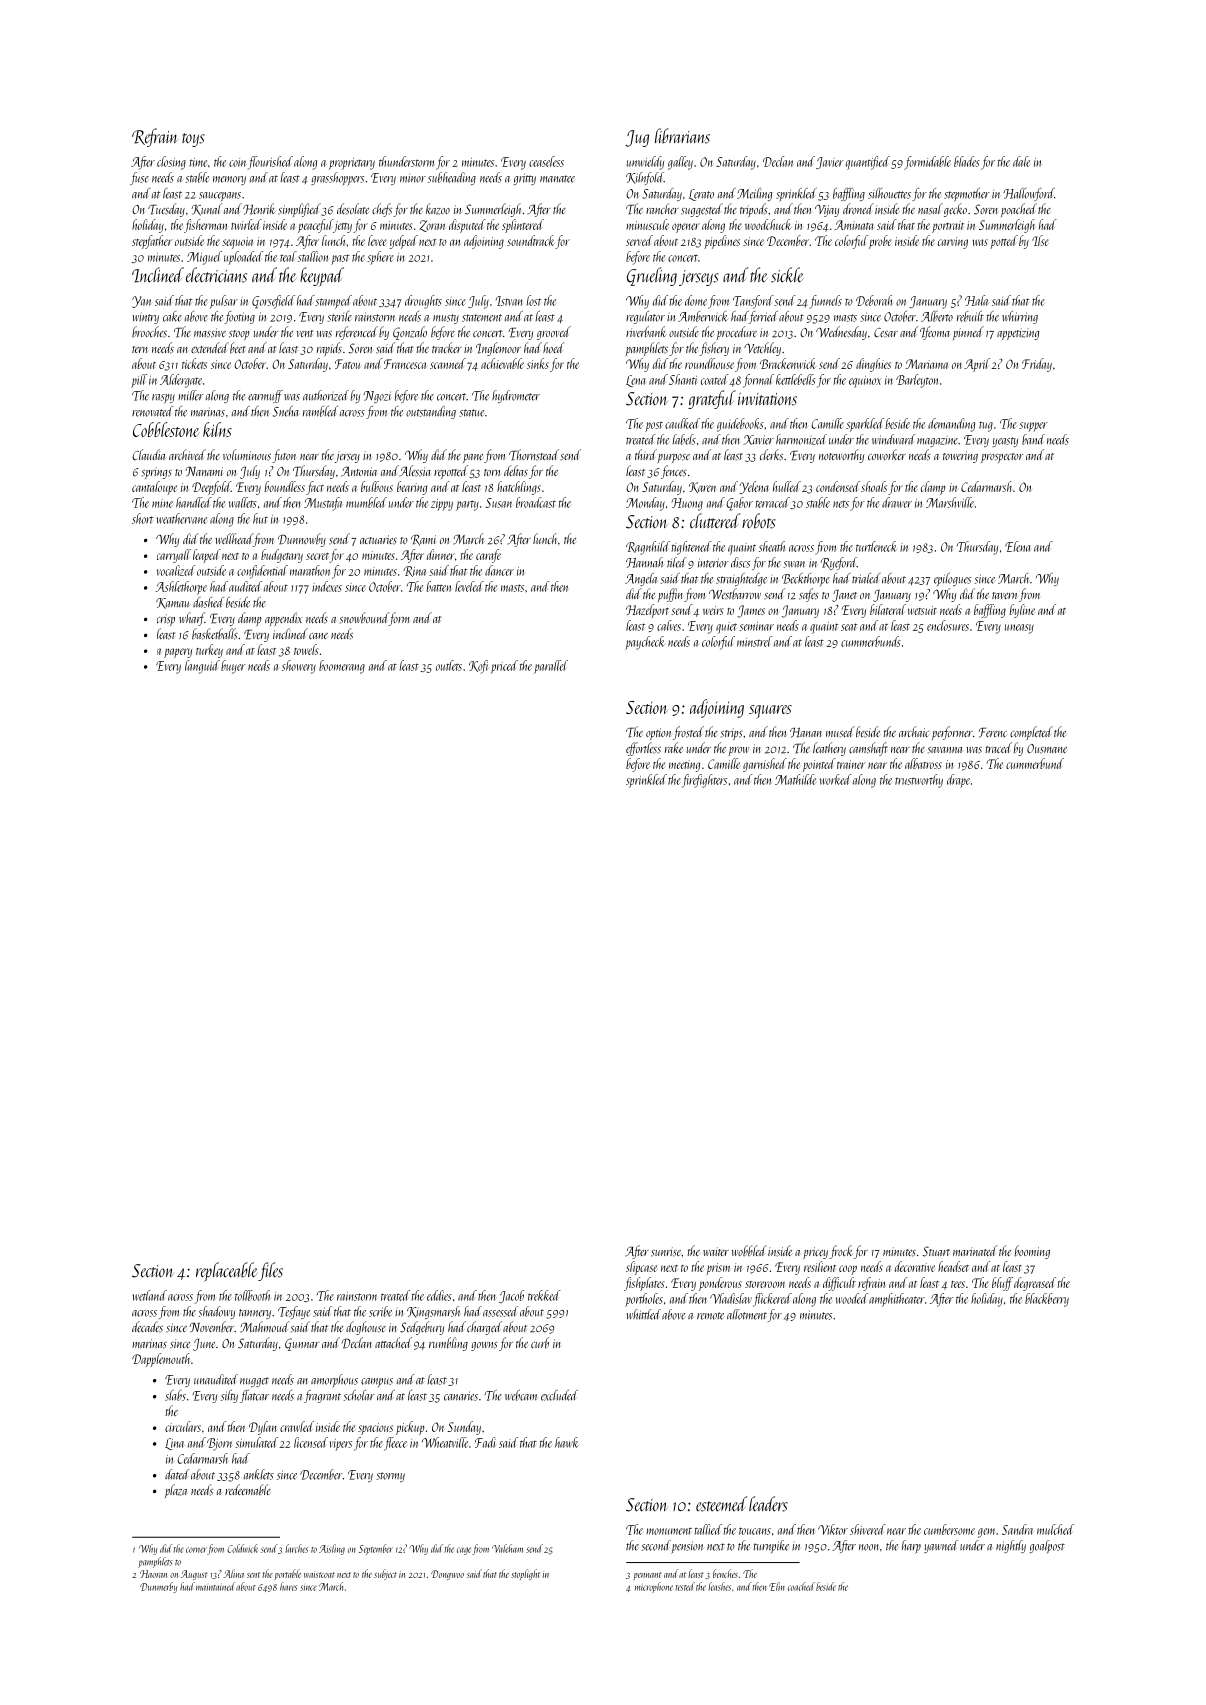 The image size is (1206, 1705). What do you see at coordinates (352, 164) in the screenshot?
I see `proprietary` at bounding box center [352, 164].
